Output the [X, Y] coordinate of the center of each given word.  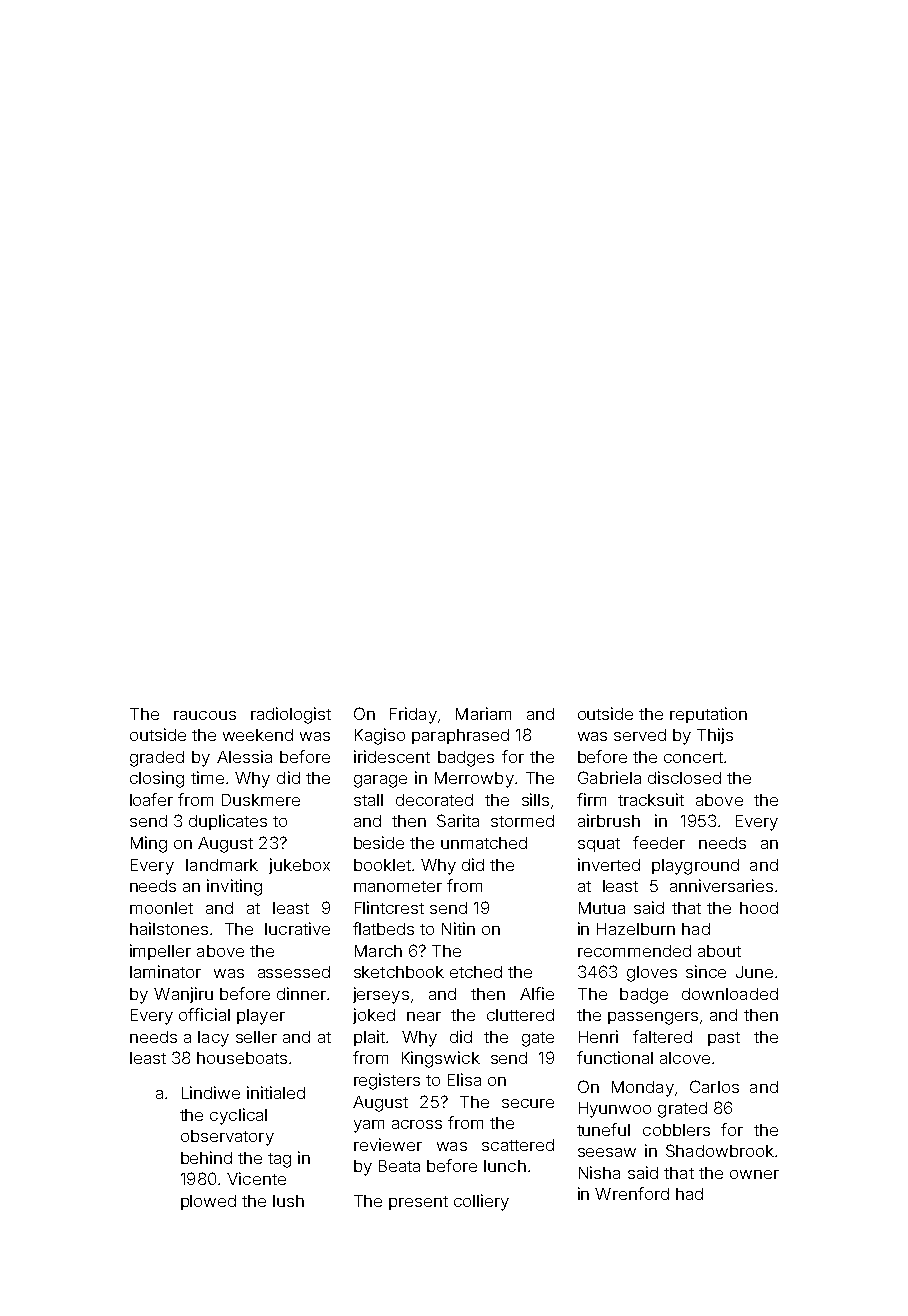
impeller [160, 952]
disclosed [684, 777]
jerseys [381, 995]
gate [538, 1039]
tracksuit [651, 799]
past [724, 1039]
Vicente [256, 1178]
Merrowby [474, 780]
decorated [434, 800]
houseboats [242, 1058]
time [207, 777]
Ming [149, 844]
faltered [662, 1036]
